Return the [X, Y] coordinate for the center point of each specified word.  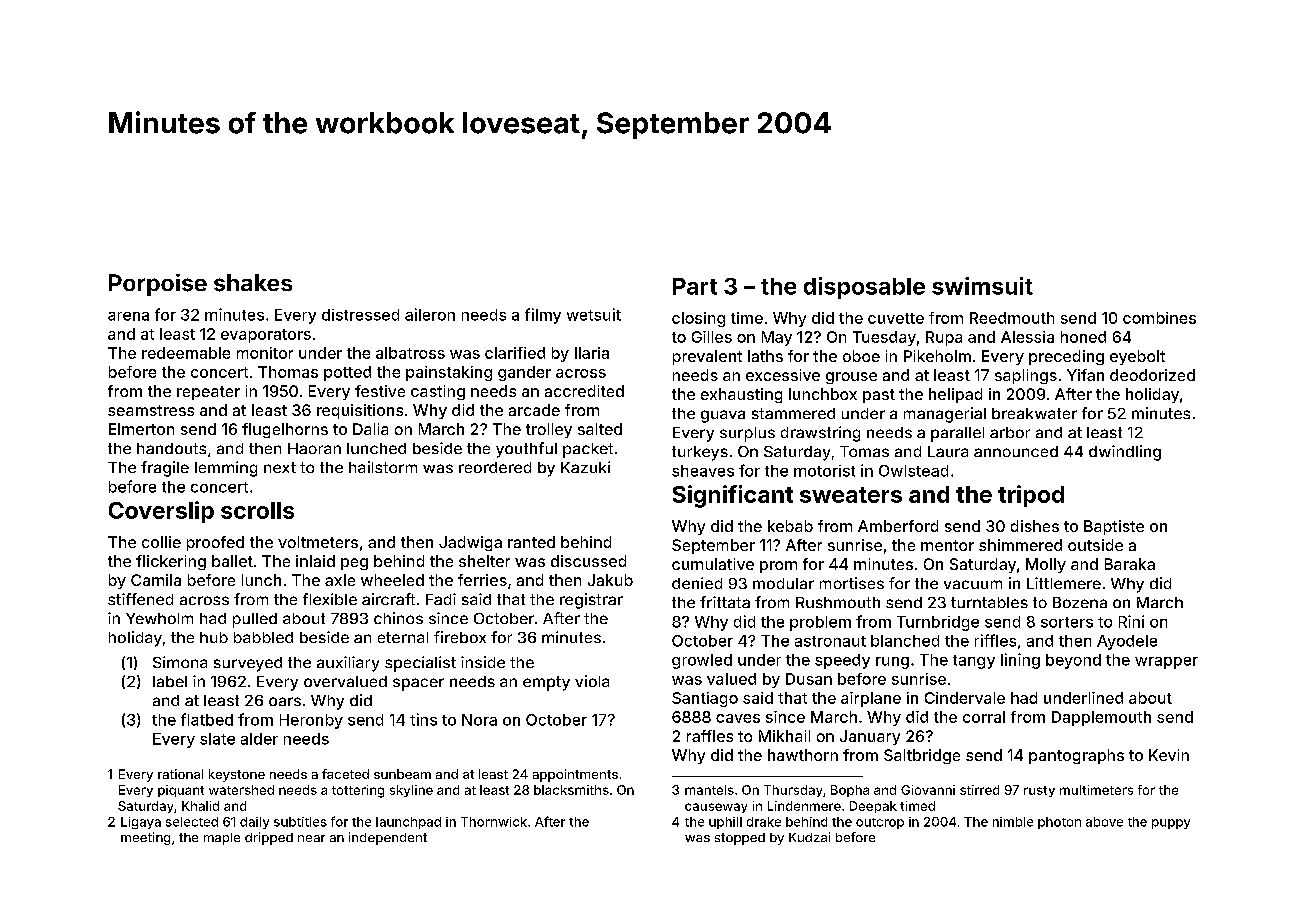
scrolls [257, 510]
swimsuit [982, 286]
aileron [430, 314]
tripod [1031, 496]
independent [388, 838]
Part [695, 286]
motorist [824, 471]
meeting [145, 838]
